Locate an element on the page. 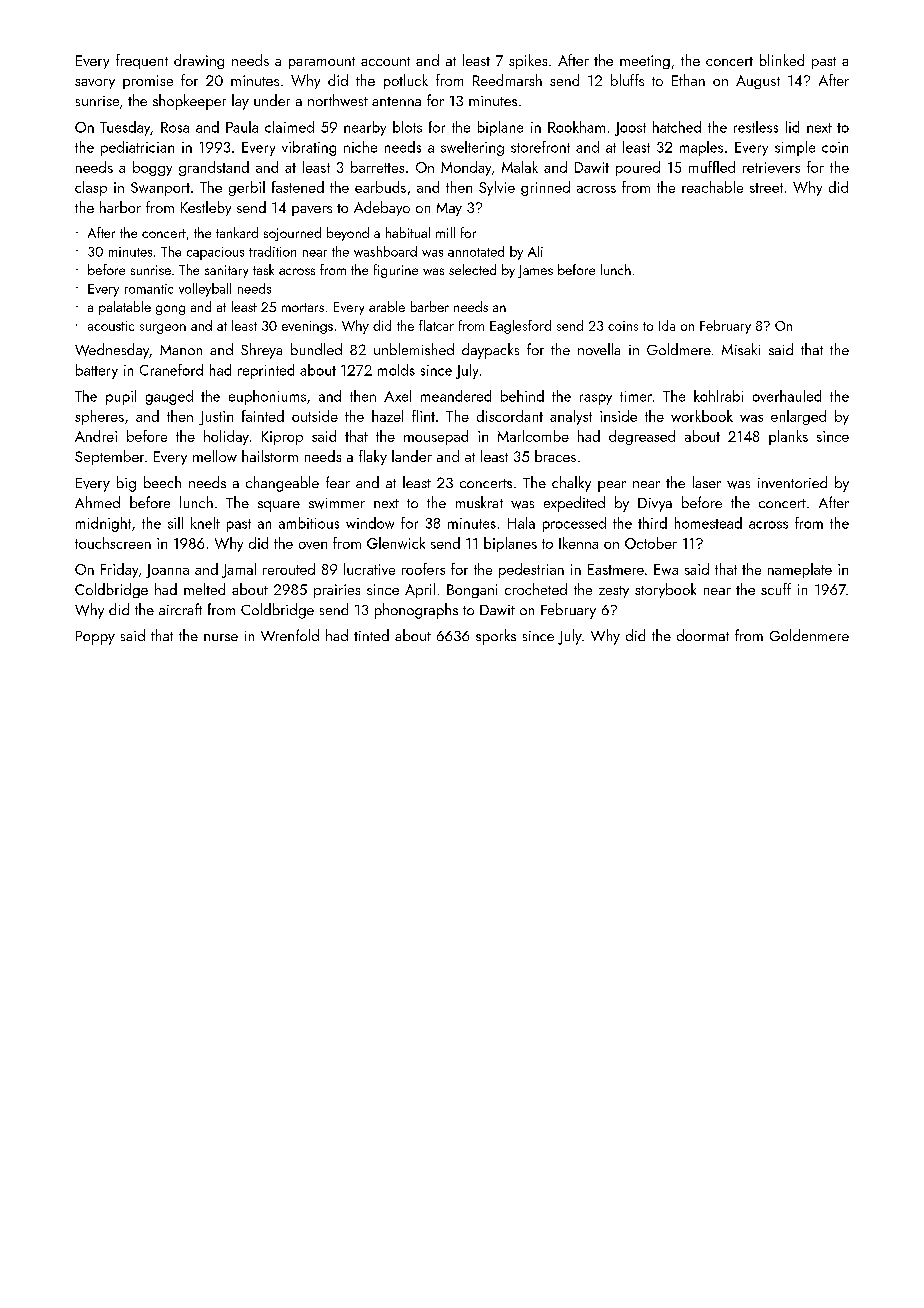 The width and height of the image is (924, 1308). analyst is located at coordinates (571, 417).
